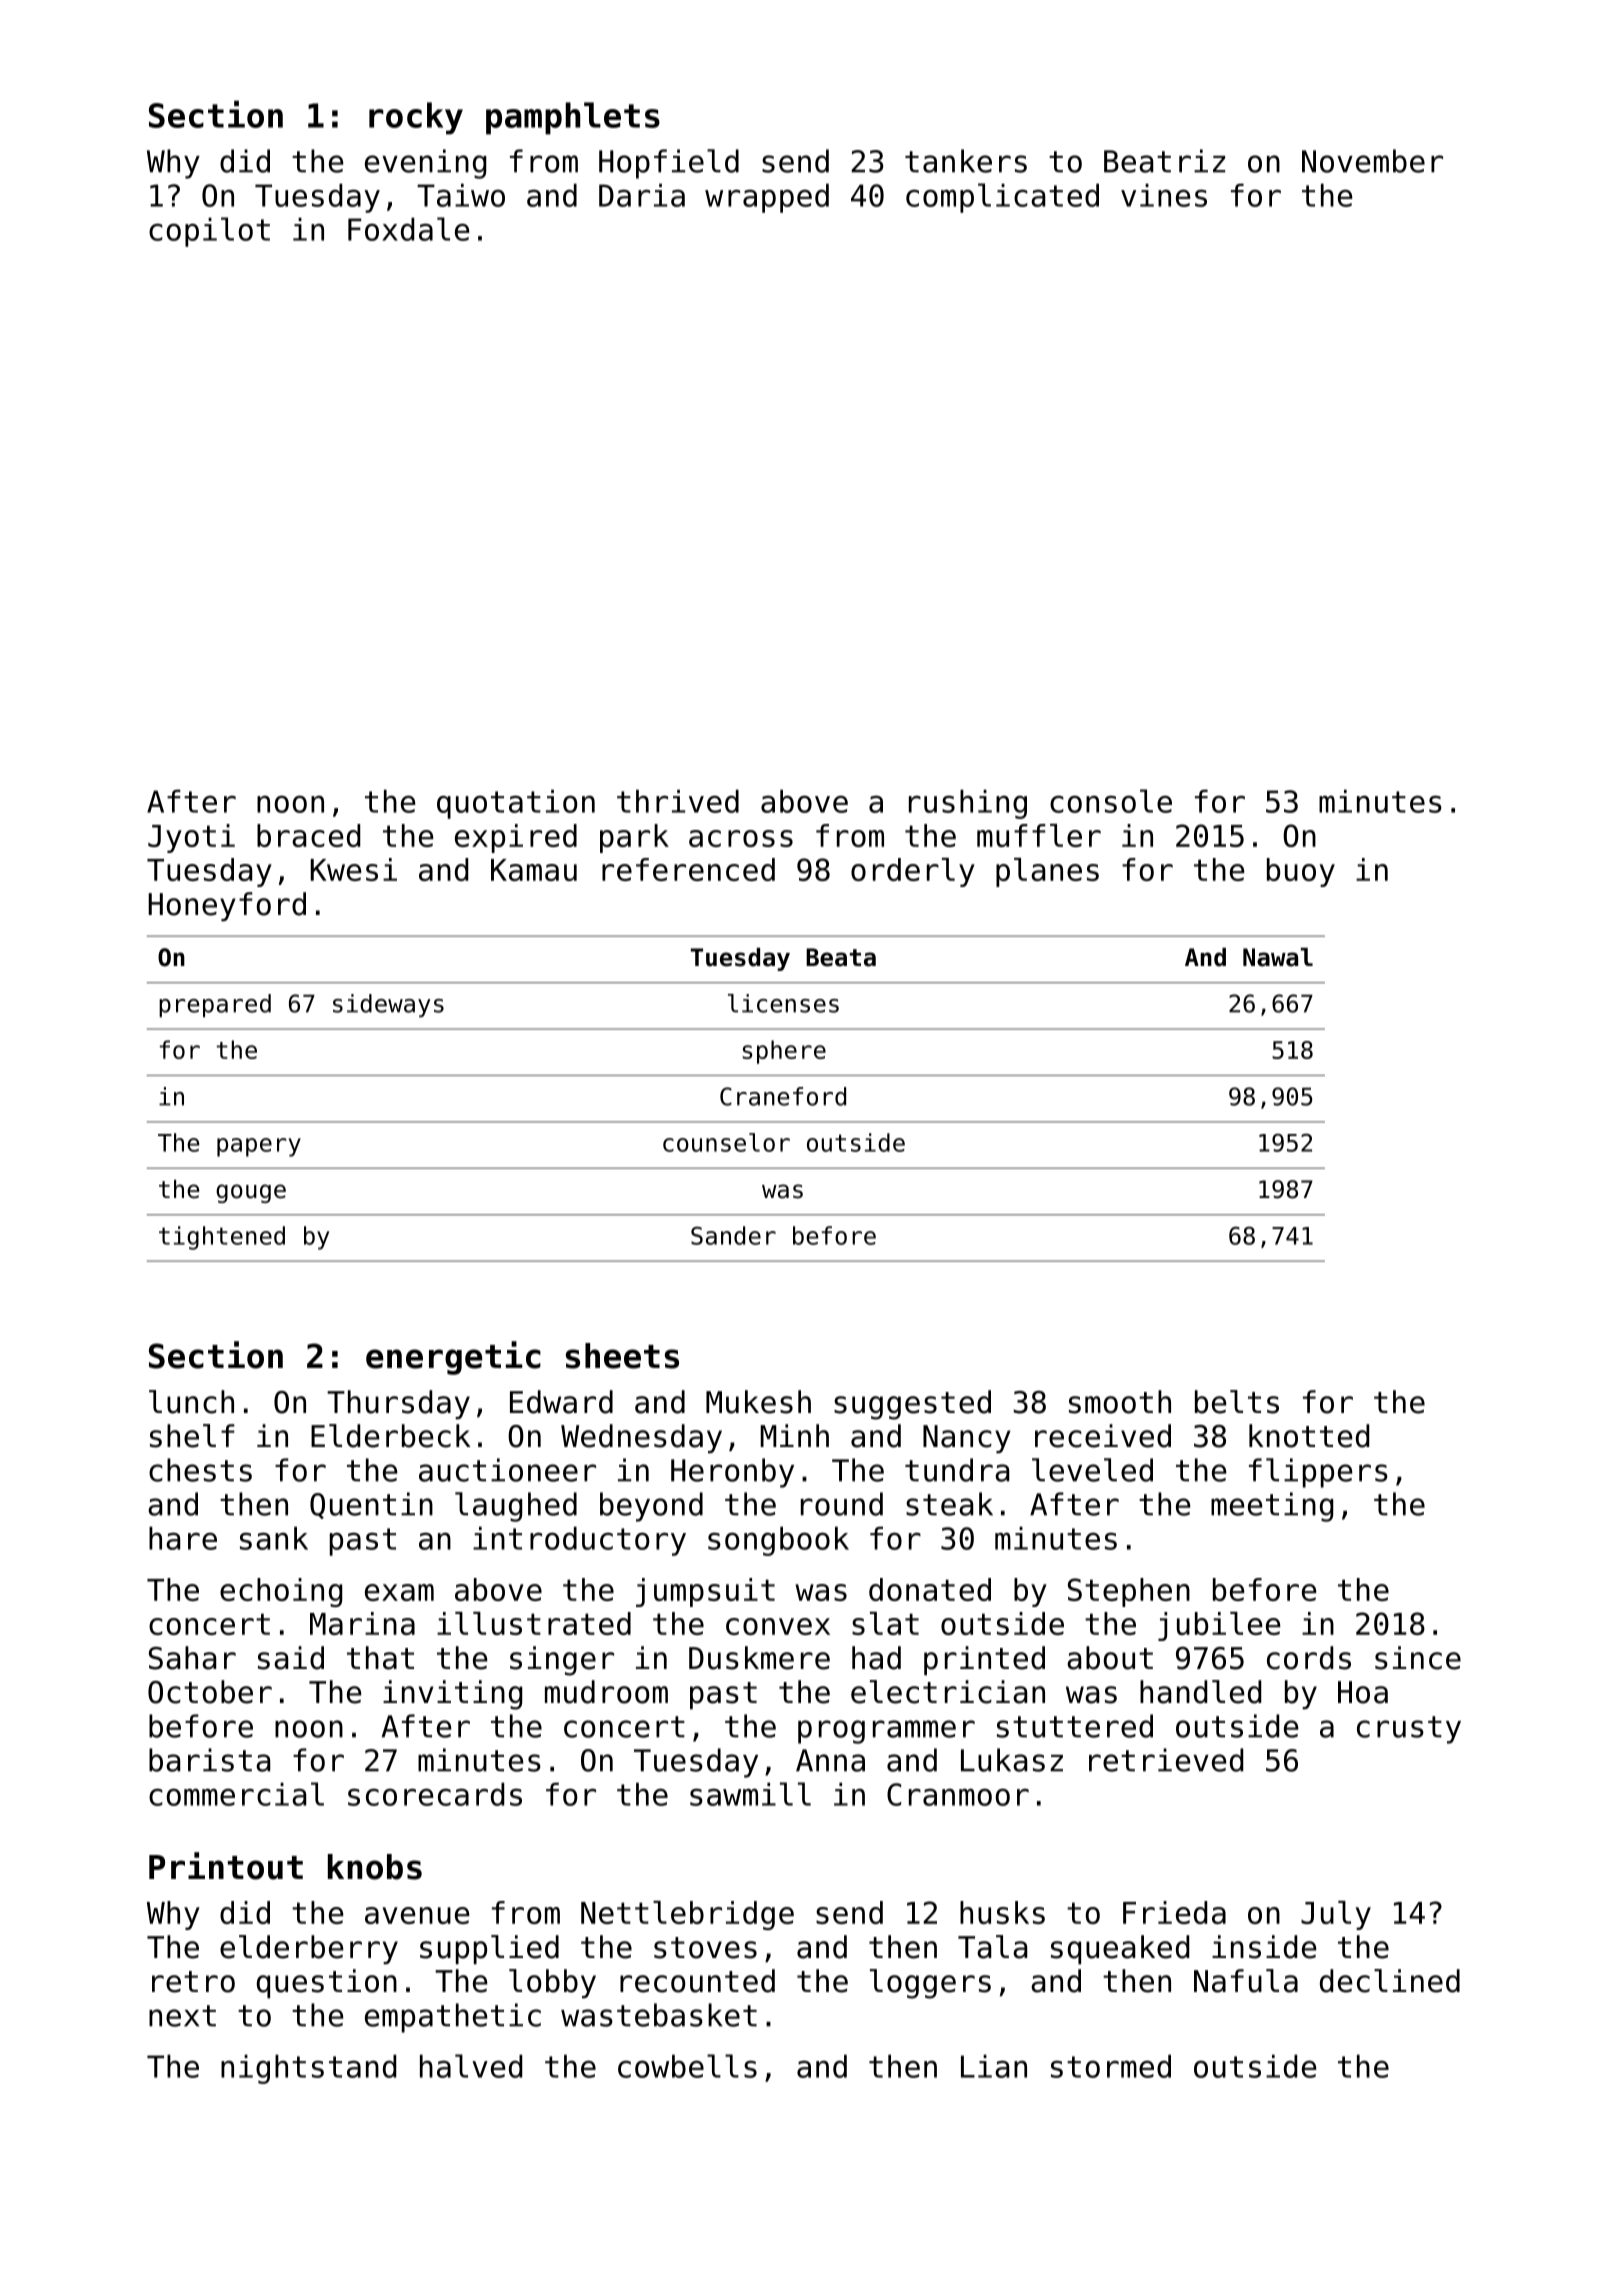  Describe the element at coordinates (1111, 801) in the document. I see `console` at that location.
